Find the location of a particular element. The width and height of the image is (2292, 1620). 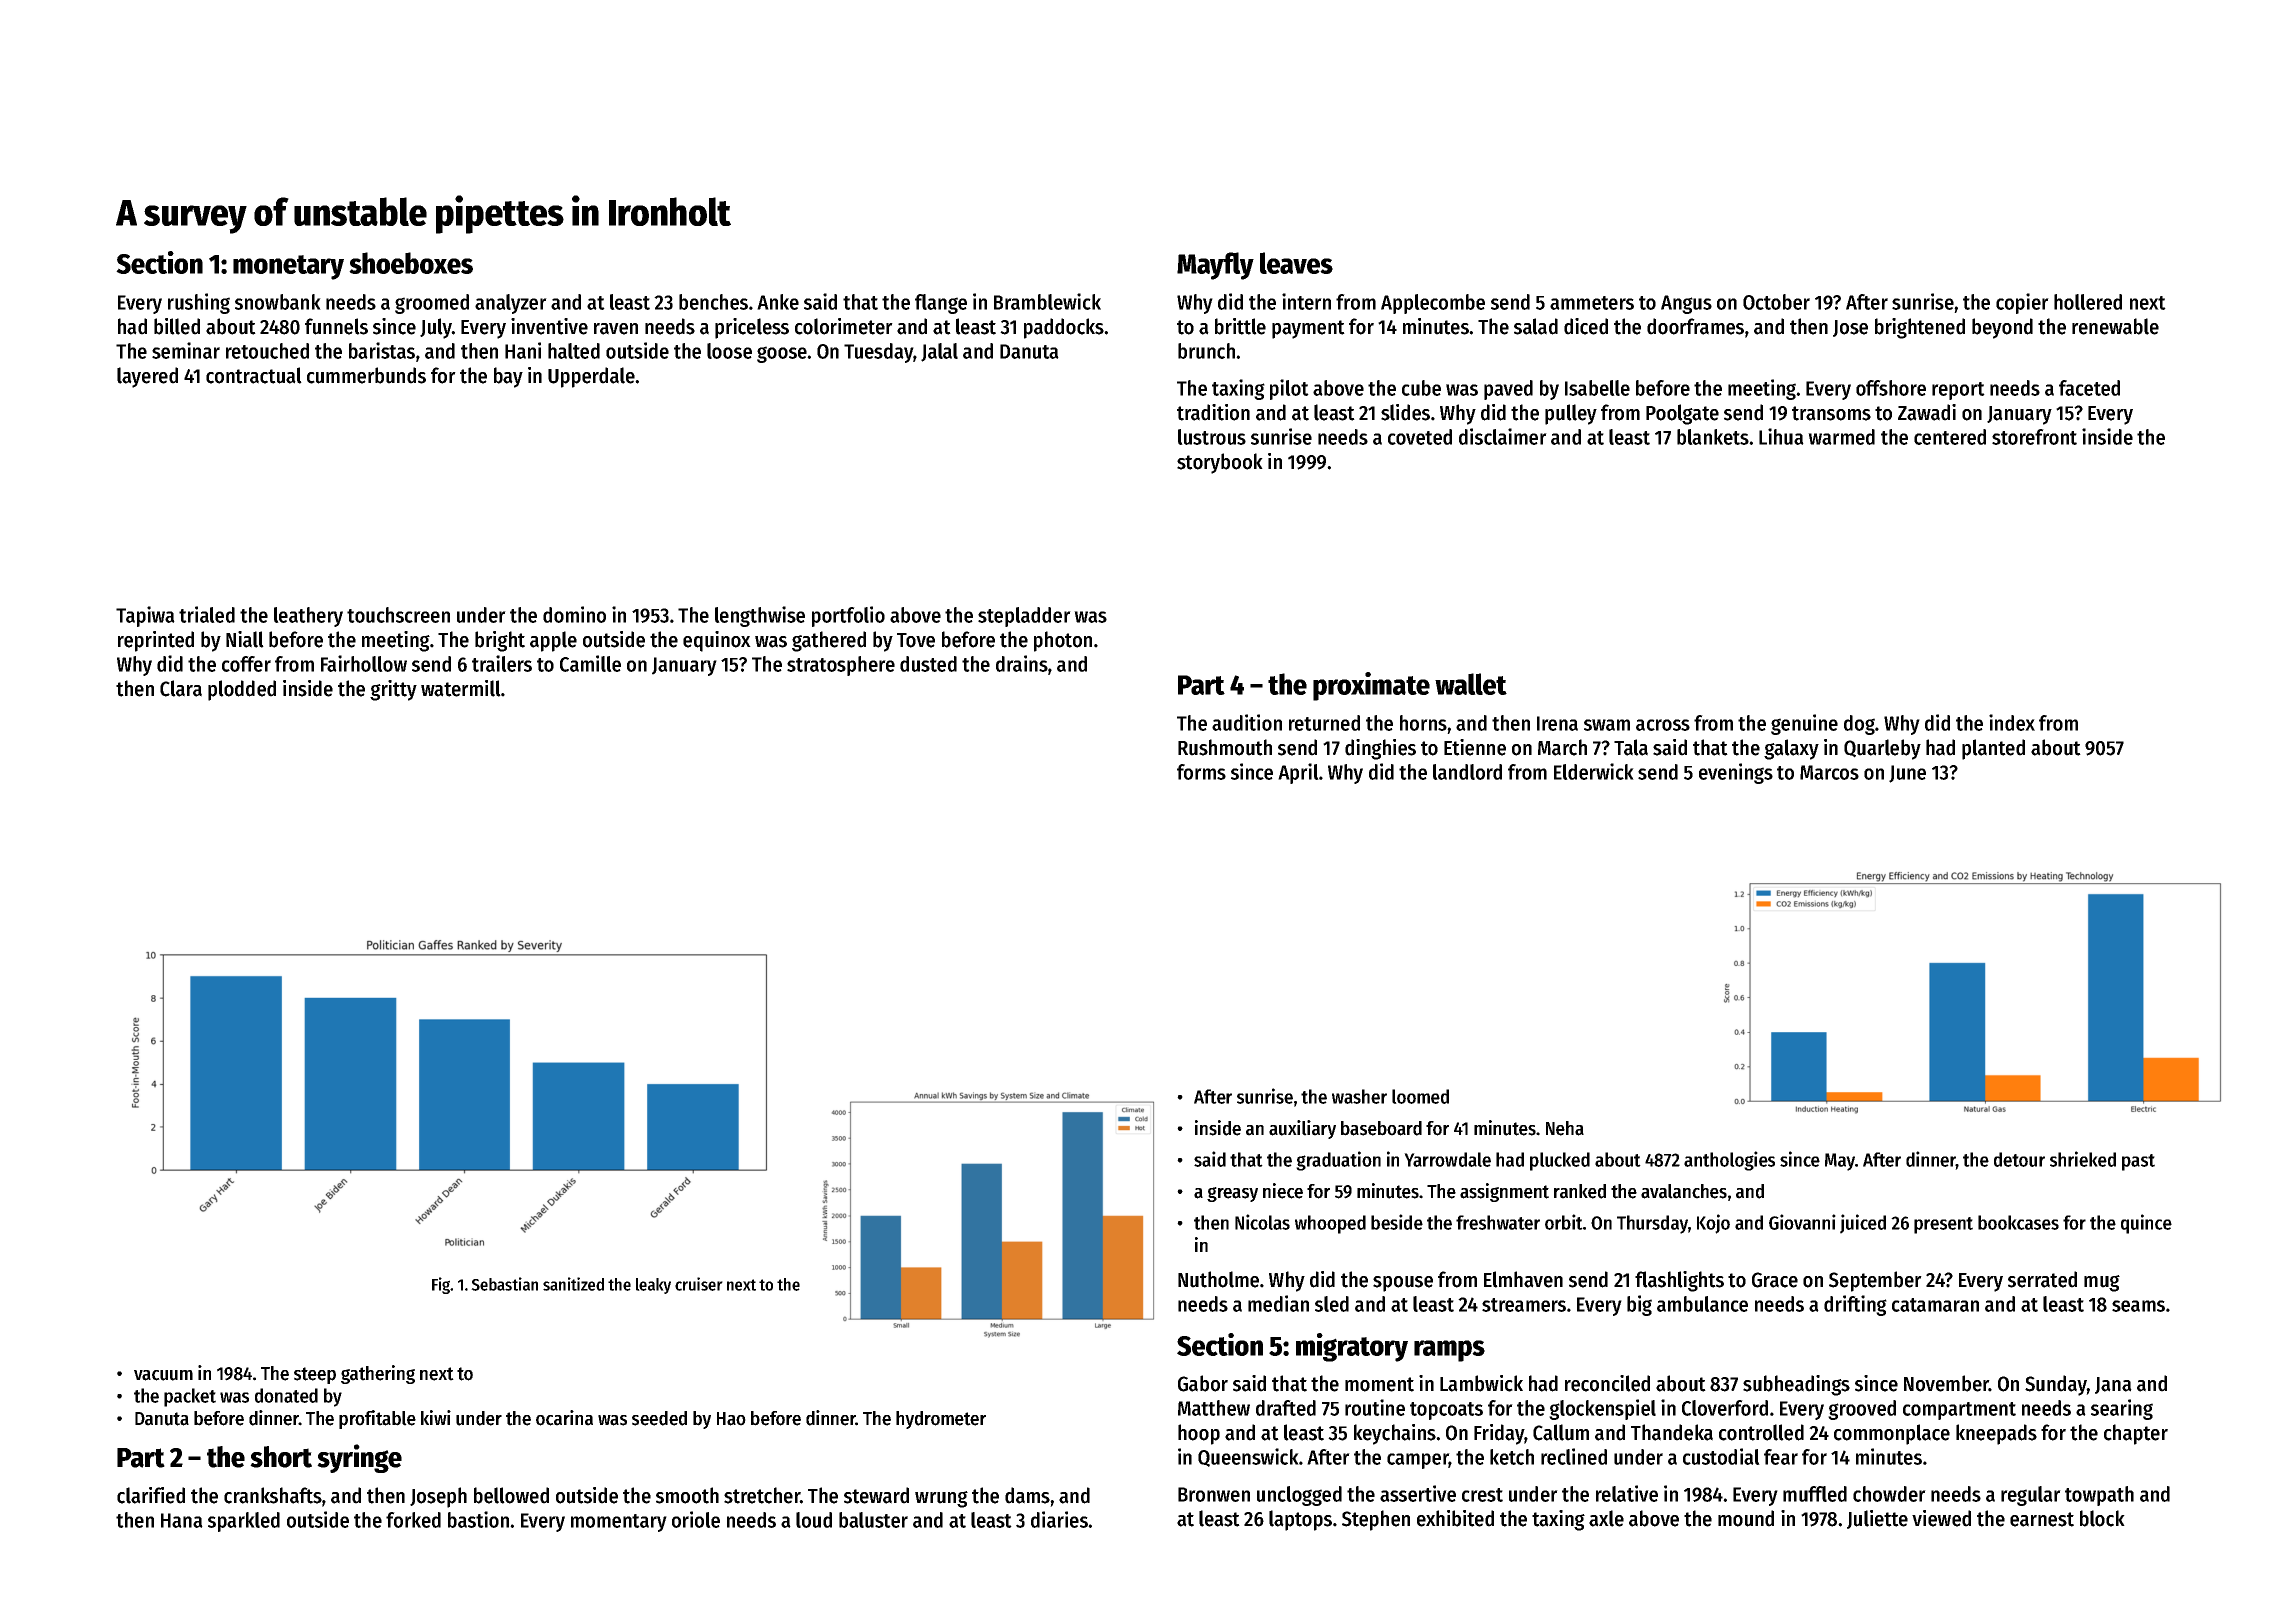

stepladder is located at coordinates (1024, 617).
